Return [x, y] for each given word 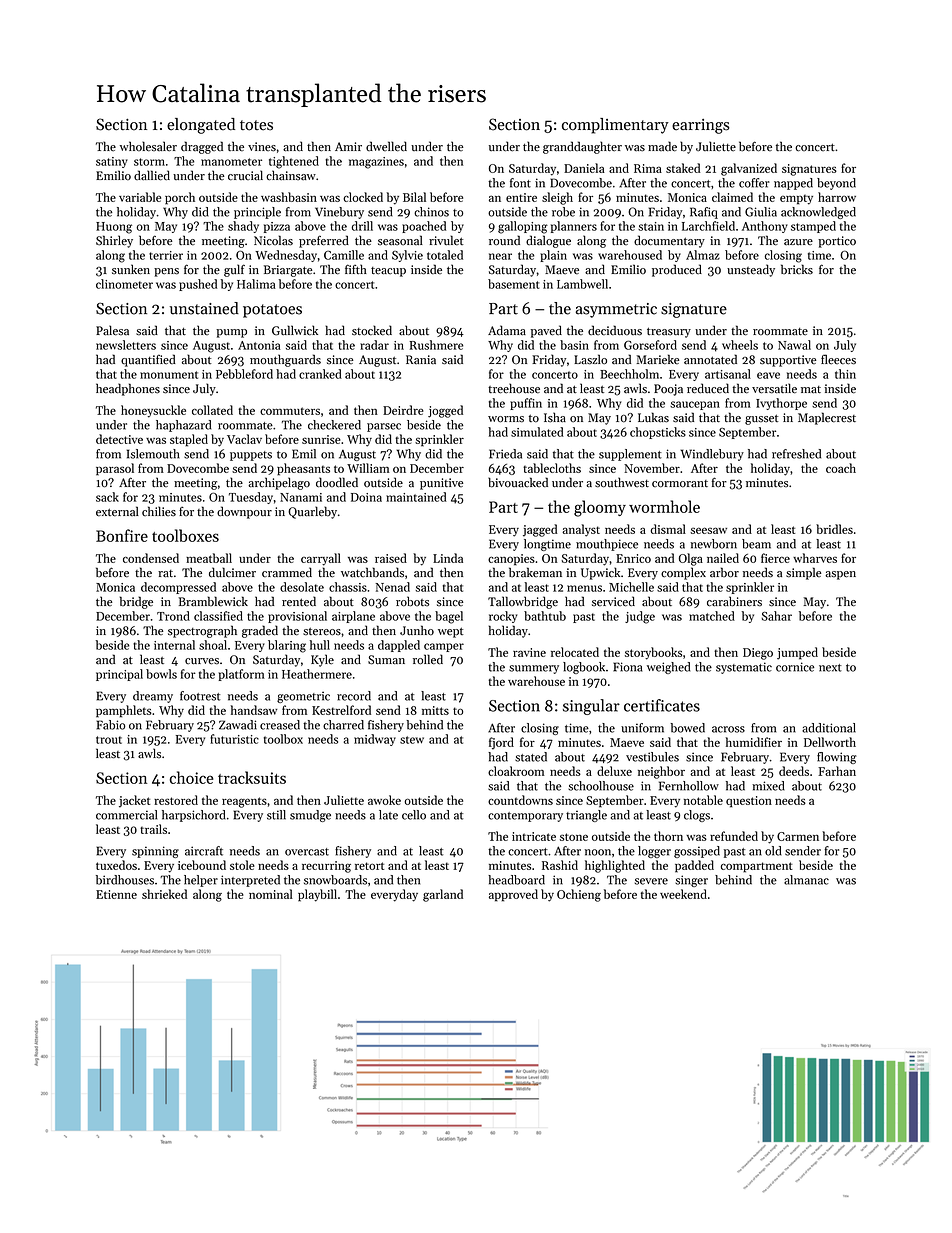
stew [412, 740]
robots [412, 601]
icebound [202, 865]
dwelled [386, 146]
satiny [112, 162]
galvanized [749, 169]
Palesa [112, 330]
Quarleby [312, 512]
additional [829, 728]
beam [756, 544]
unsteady [751, 270]
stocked [372, 330]
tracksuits [252, 777]
